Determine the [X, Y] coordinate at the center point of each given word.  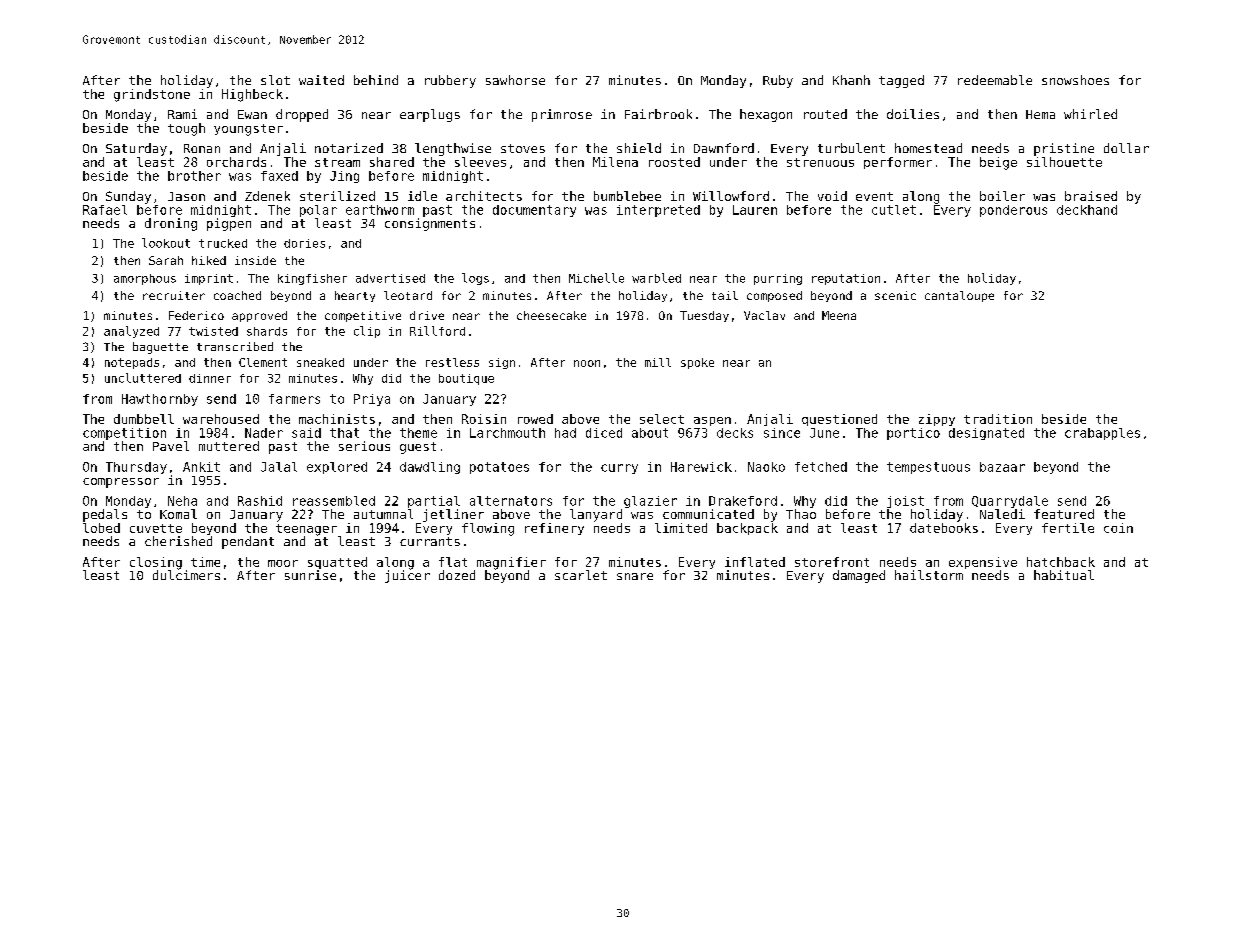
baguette [160, 348]
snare [635, 576]
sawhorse [515, 80]
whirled [1090, 114]
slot [275, 80]
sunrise [310, 575]
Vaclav [764, 315]
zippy [937, 420]
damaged [859, 576]
